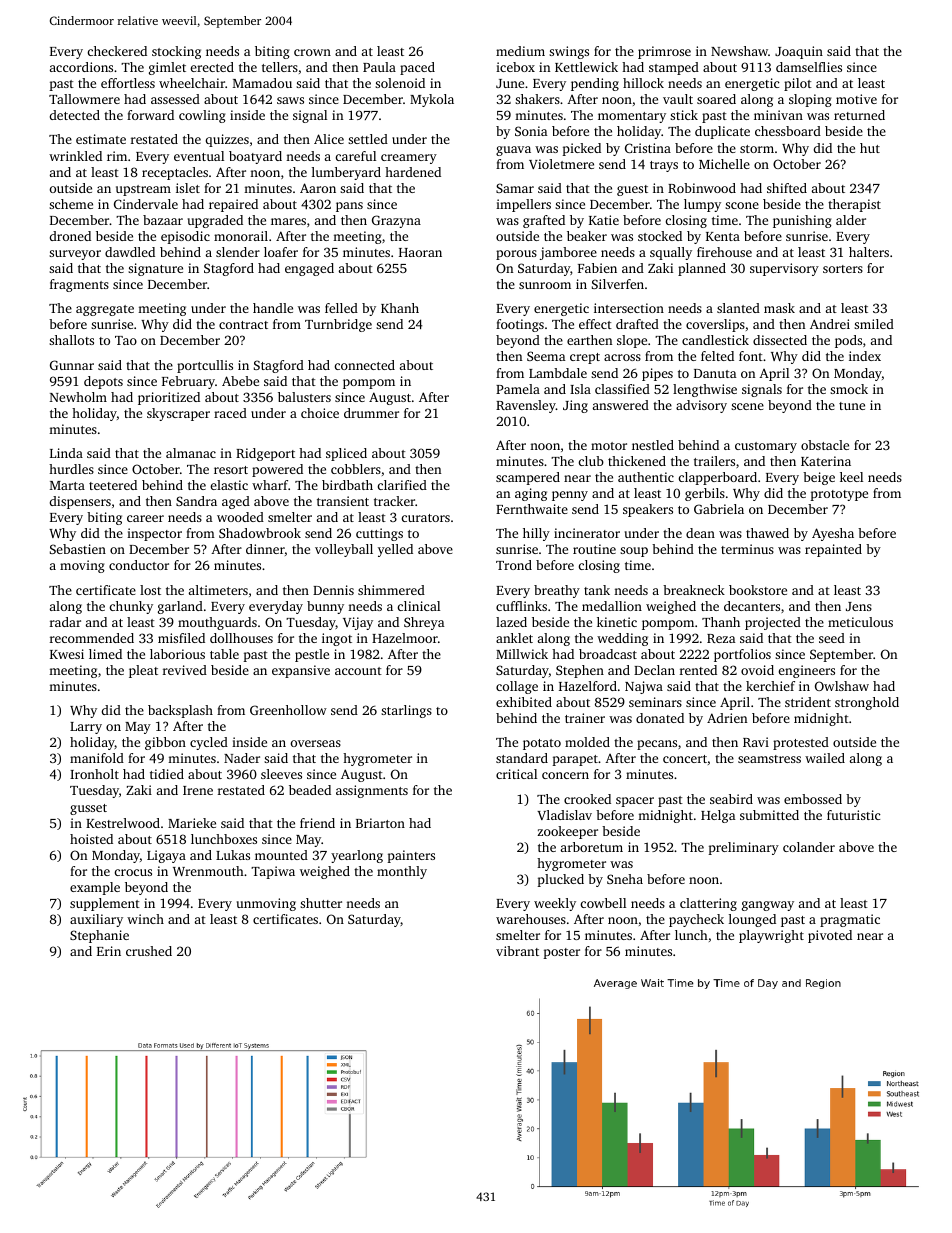 The height and width of the document is (1233, 952). I want to click on laborious, so click(177, 654).
